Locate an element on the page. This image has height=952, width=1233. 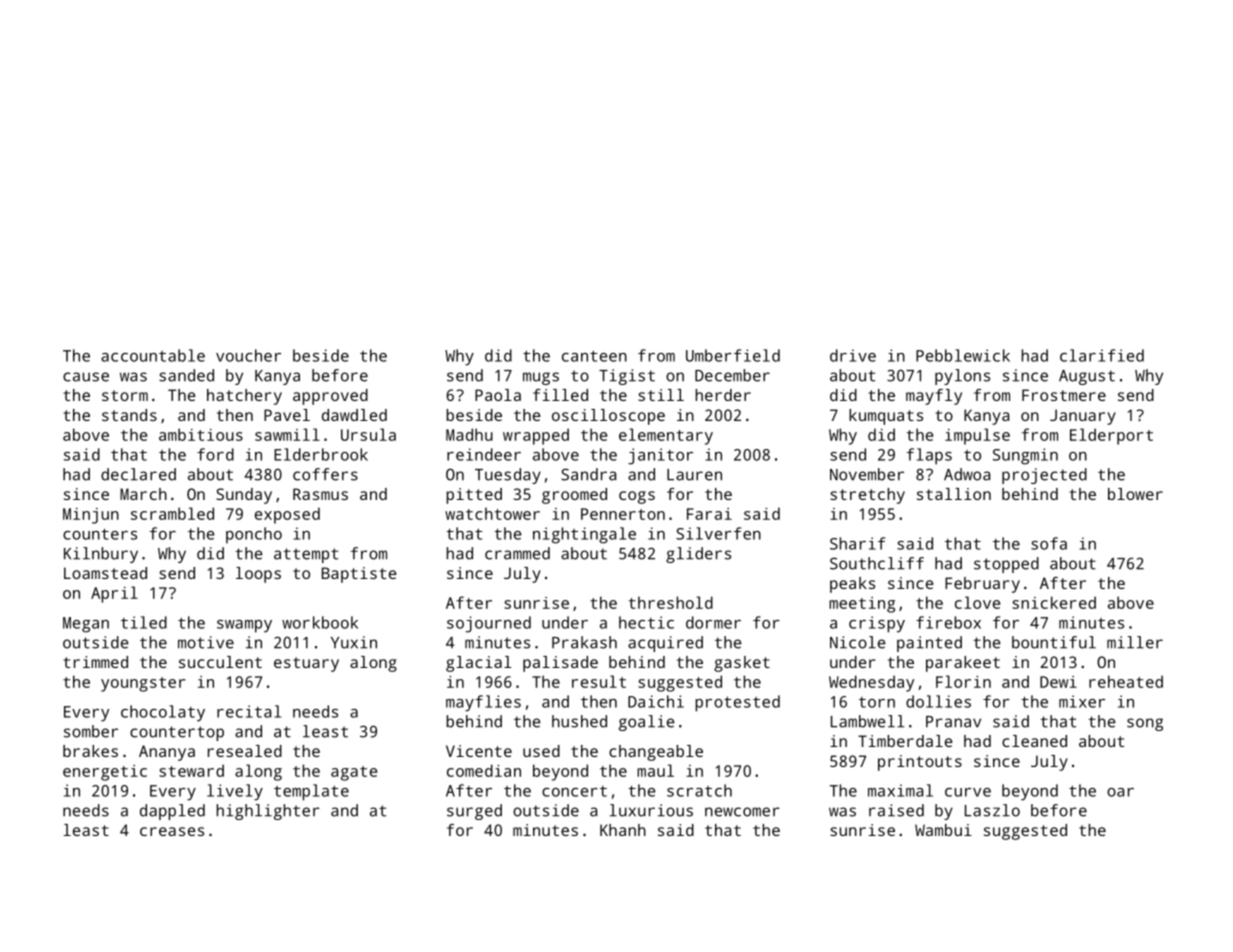
April is located at coordinates (114, 594).
